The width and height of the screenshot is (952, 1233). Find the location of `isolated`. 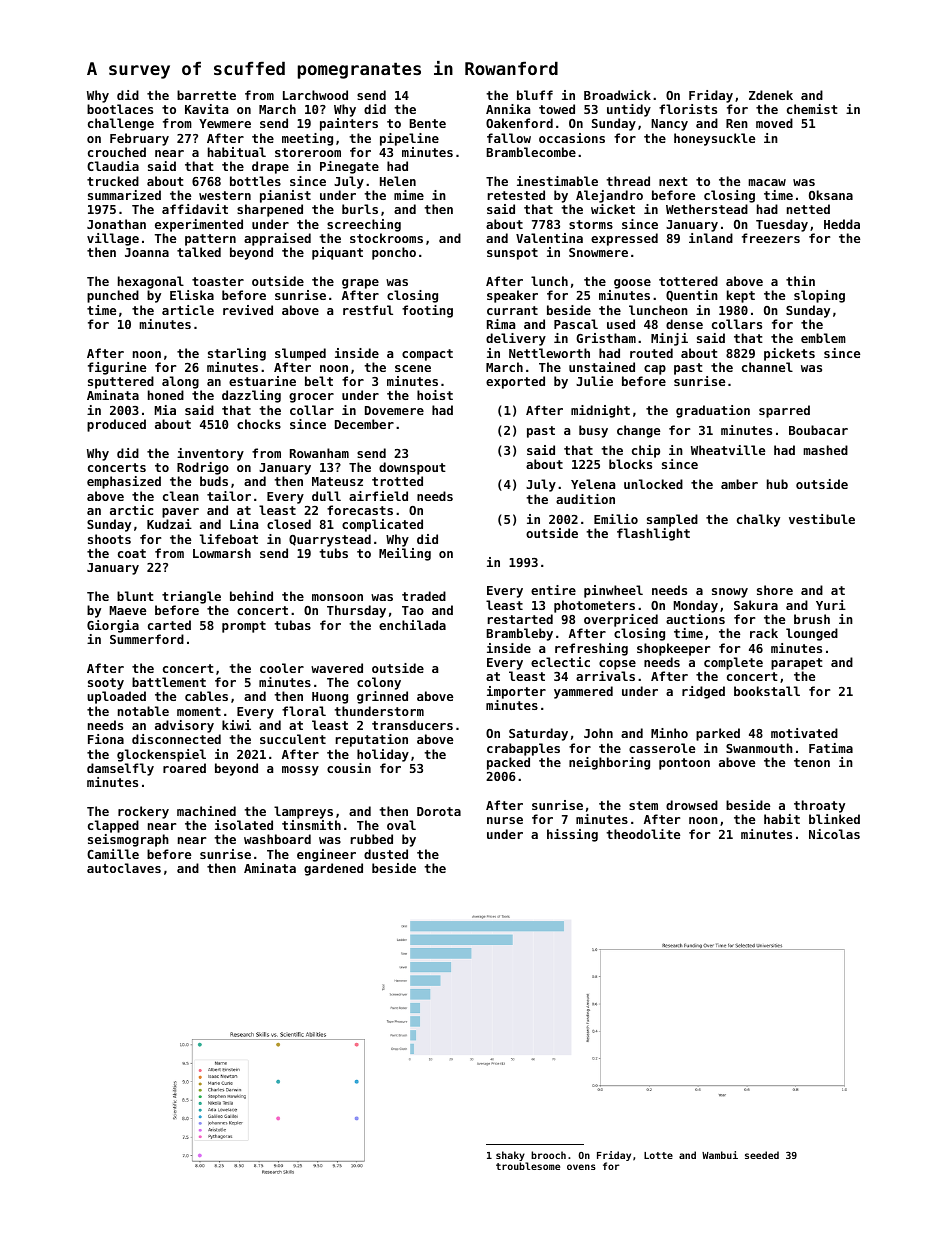

isolated is located at coordinates (244, 825).
